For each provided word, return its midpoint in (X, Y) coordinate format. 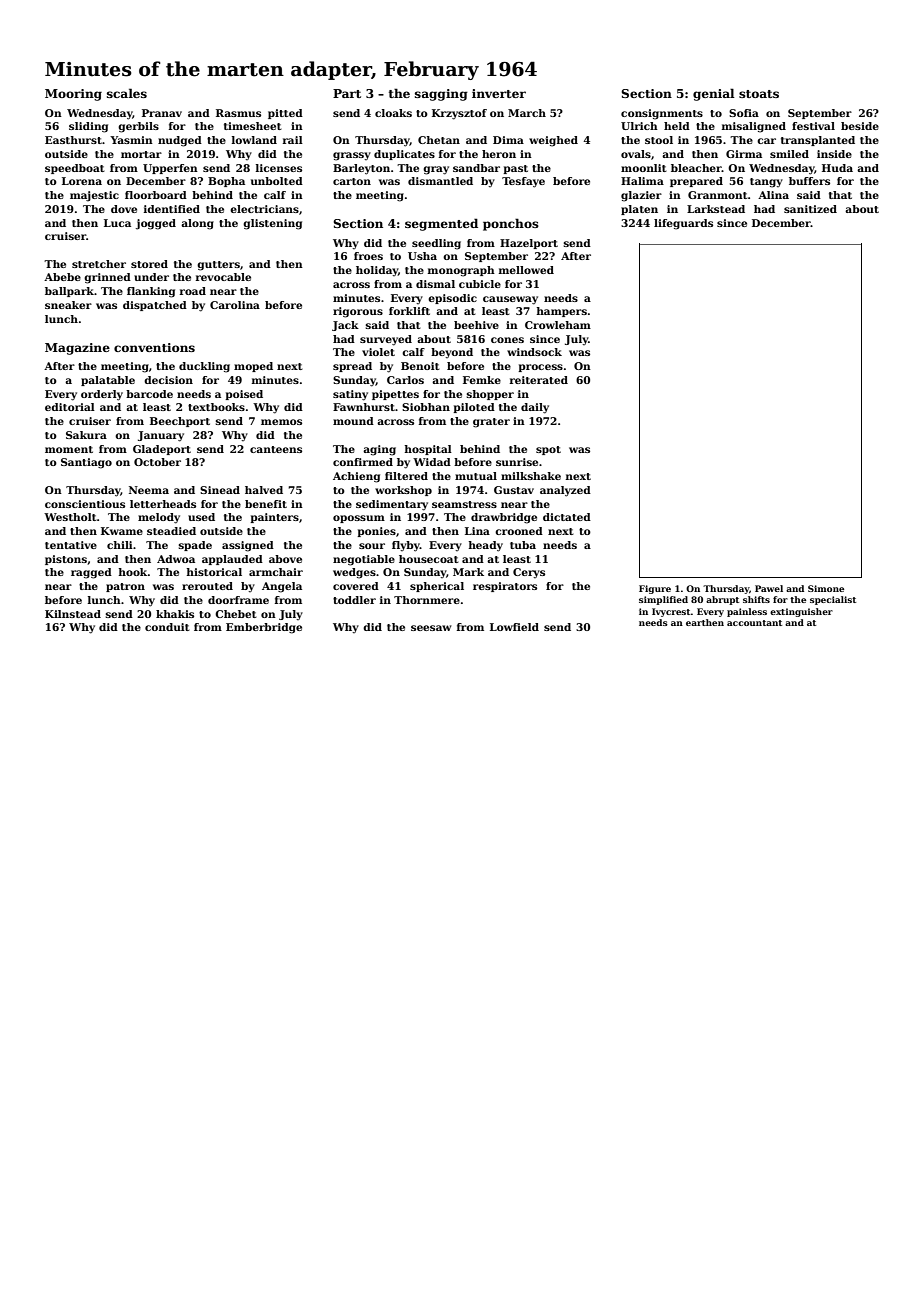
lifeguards (683, 224)
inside (834, 154)
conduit (167, 627)
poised (244, 395)
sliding (88, 127)
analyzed (565, 491)
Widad (432, 462)
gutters (218, 266)
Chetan (439, 140)
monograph (461, 271)
